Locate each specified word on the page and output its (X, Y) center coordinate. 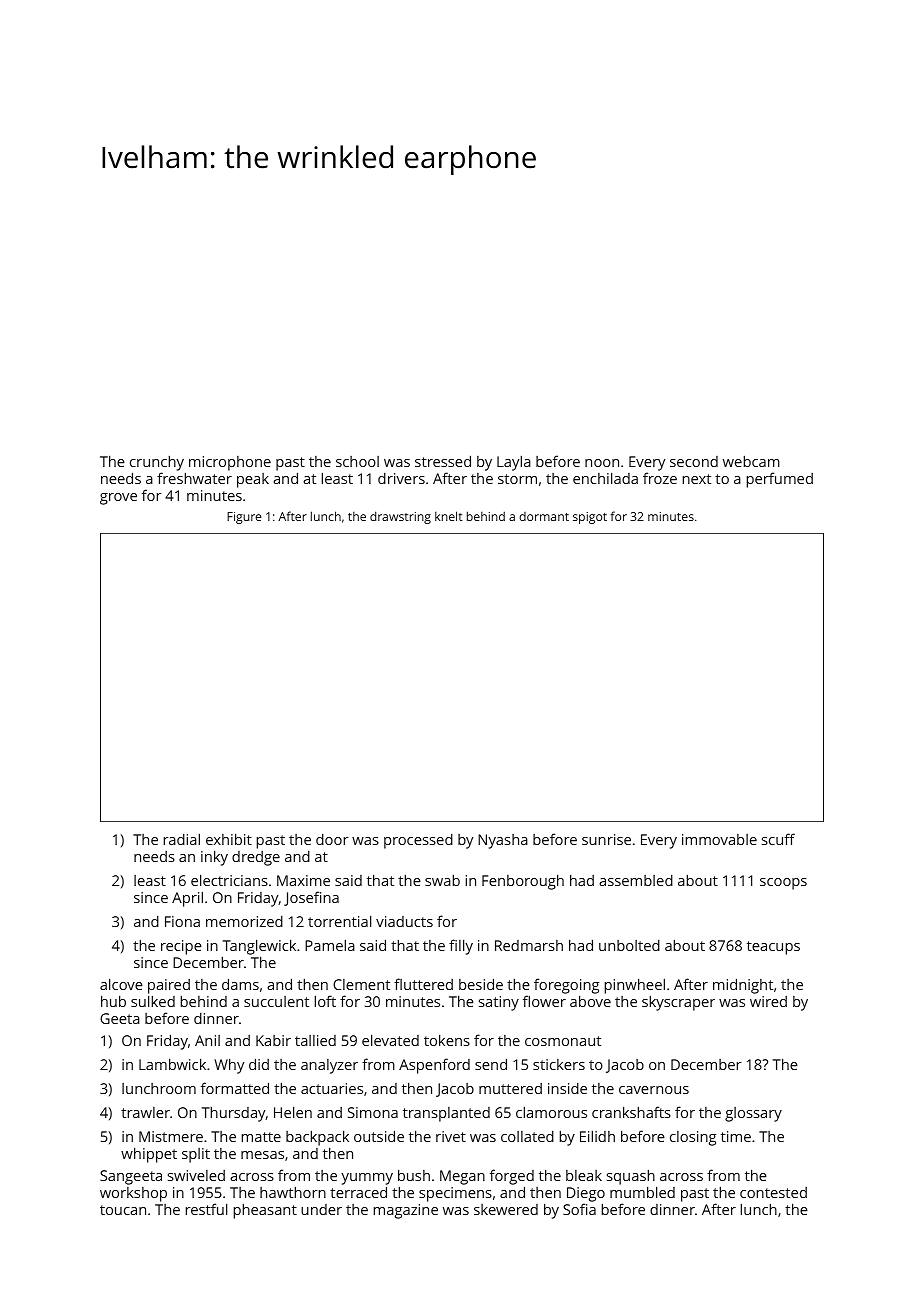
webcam (751, 461)
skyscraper (678, 1003)
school (357, 461)
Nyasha (503, 841)
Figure (244, 518)
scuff (778, 839)
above (590, 1001)
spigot (590, 518)
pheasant (265, 1211)
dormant (544, 516)
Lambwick (172, 1064)
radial (182, 839)
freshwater (194, 478)
